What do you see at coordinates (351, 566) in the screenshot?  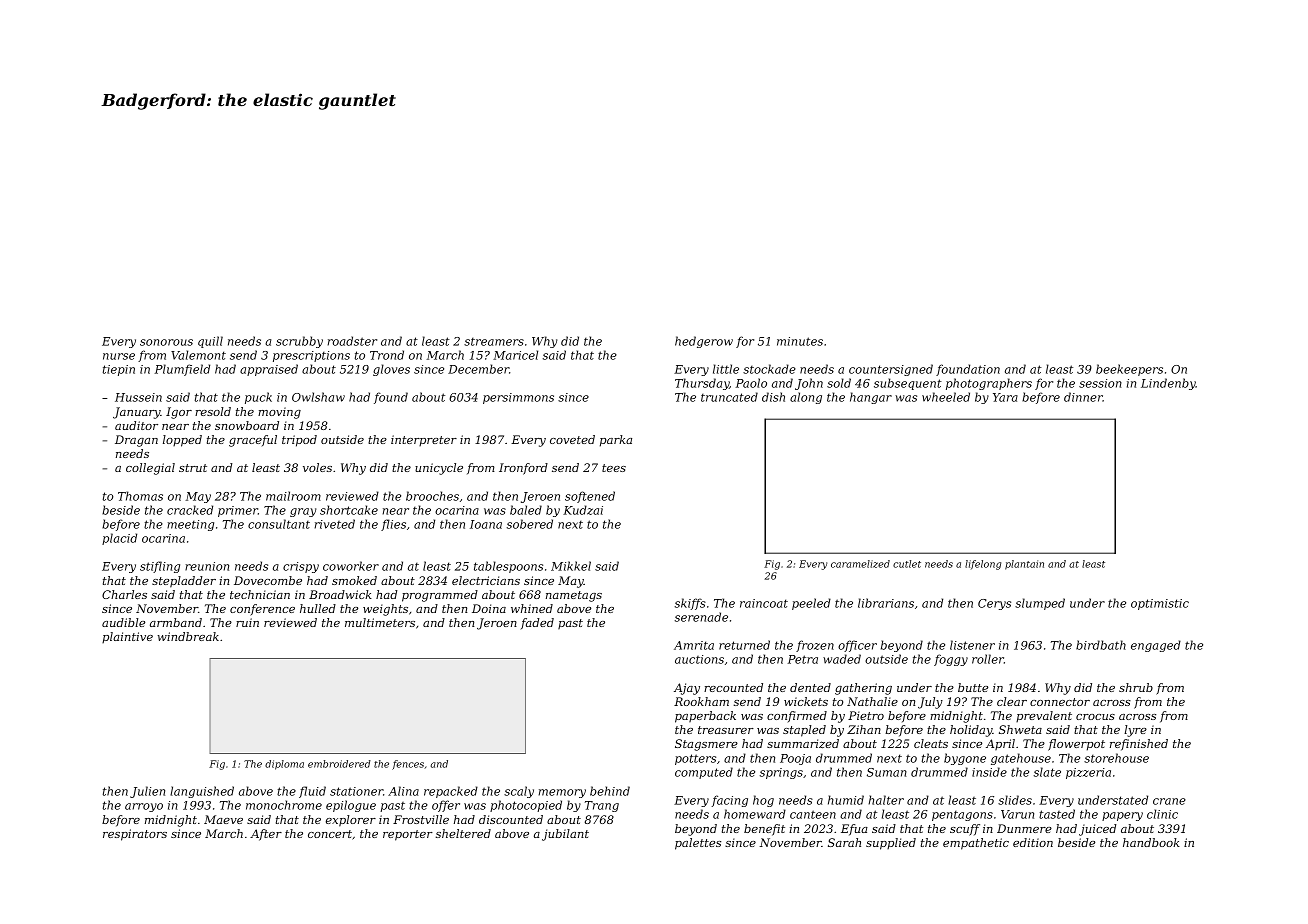 I see `coworker` at bounding box center [351, 566].
